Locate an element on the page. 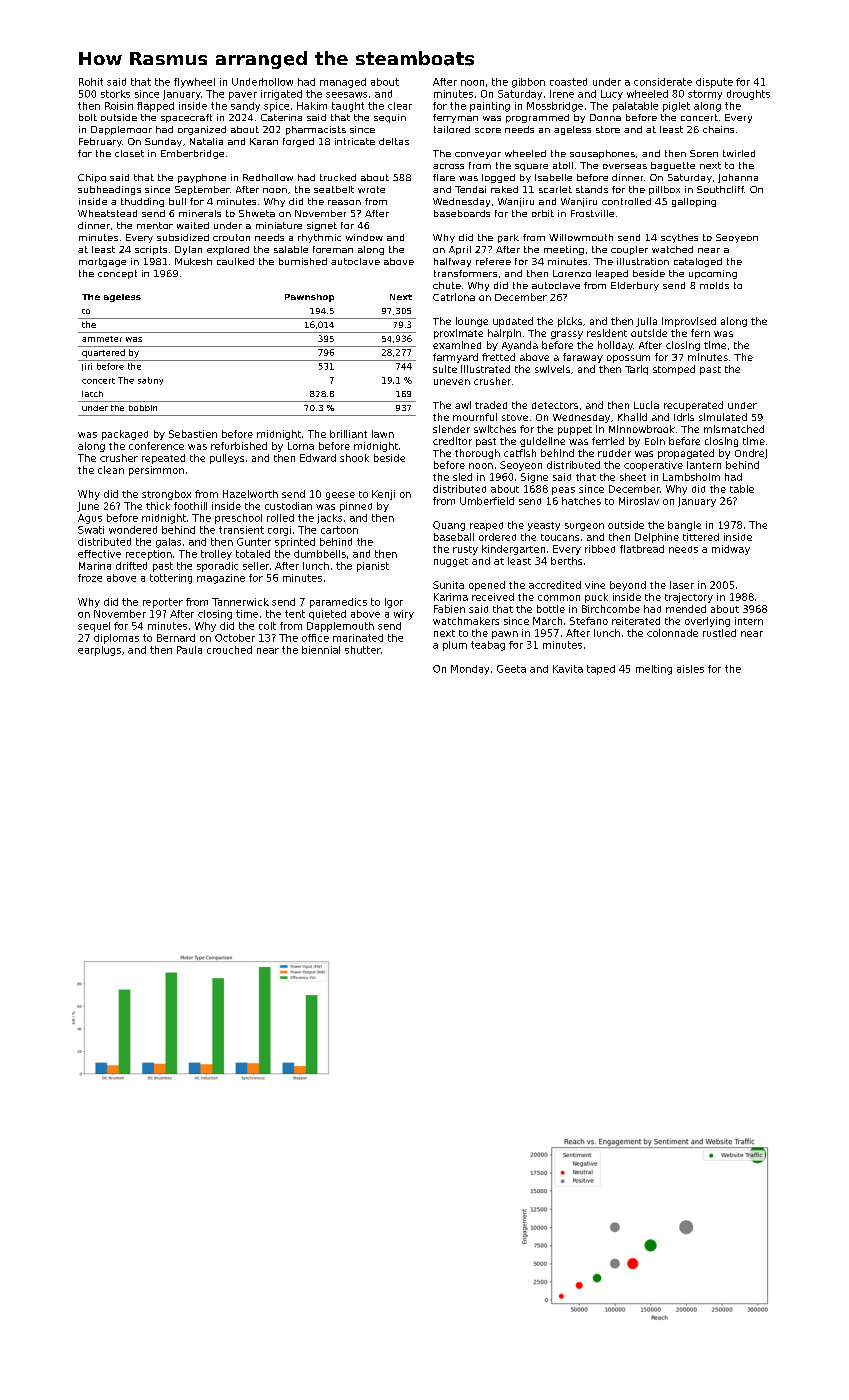 This image has width=849, height=1400. suite is located at coordinates (445, 369).
